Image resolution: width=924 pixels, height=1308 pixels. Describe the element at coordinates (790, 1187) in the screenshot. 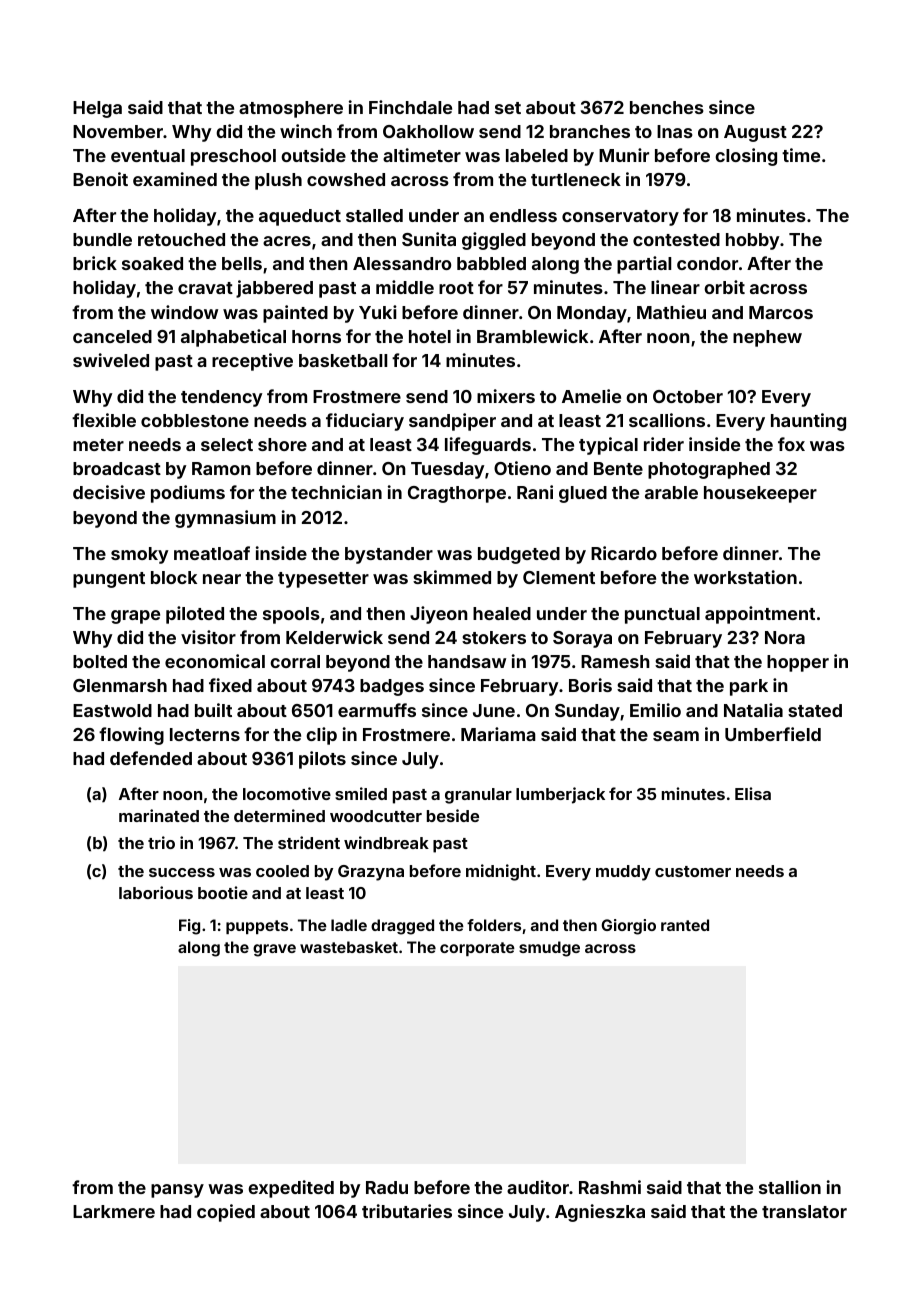

I see `stallion` at that location.
